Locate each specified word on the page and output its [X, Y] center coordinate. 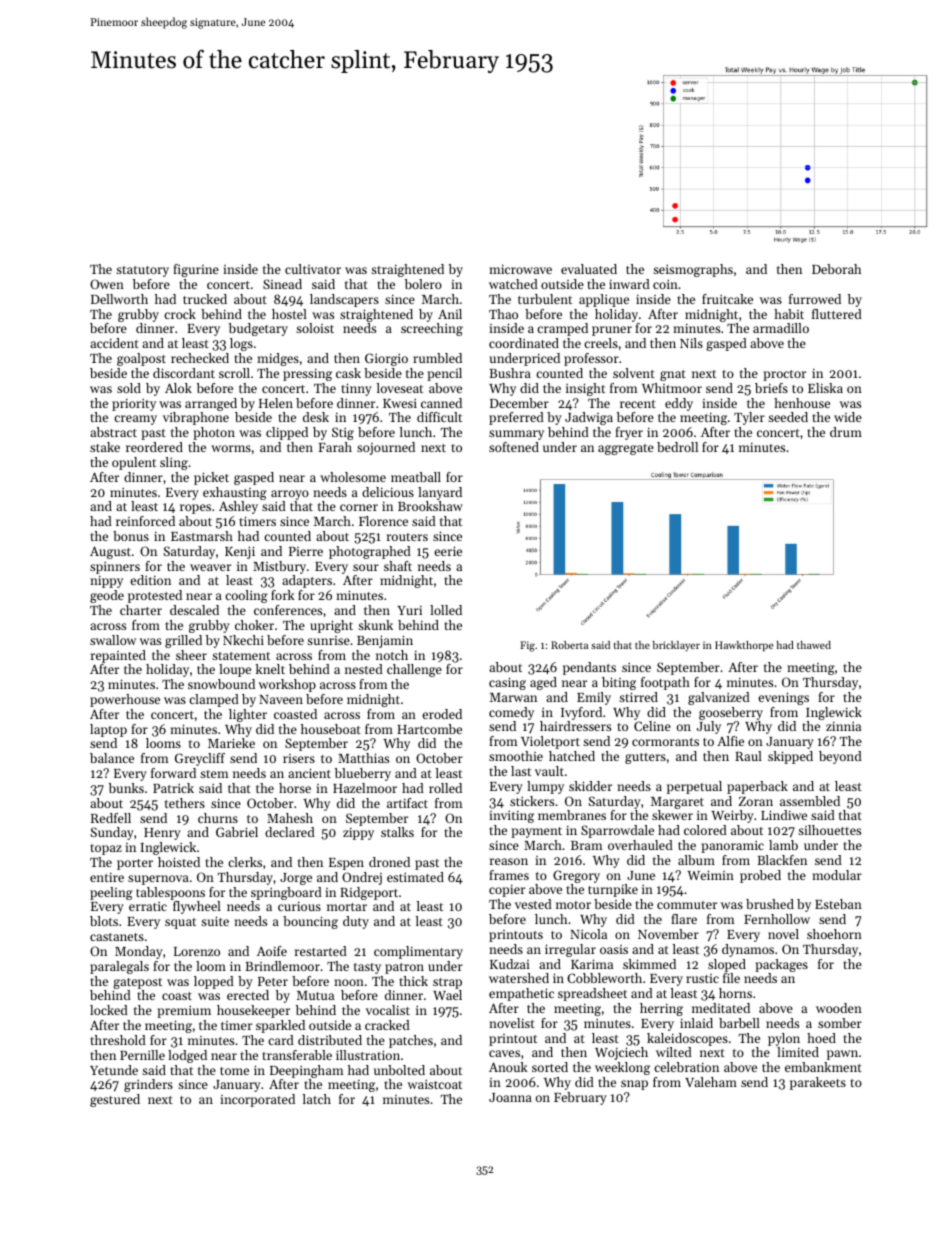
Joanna [510, 1097]
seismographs [693, 270]
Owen [107, 284]
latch [317, 1099]
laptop [108, 730]
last [521, 771]
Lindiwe [784, 815]
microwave [520, 269]
